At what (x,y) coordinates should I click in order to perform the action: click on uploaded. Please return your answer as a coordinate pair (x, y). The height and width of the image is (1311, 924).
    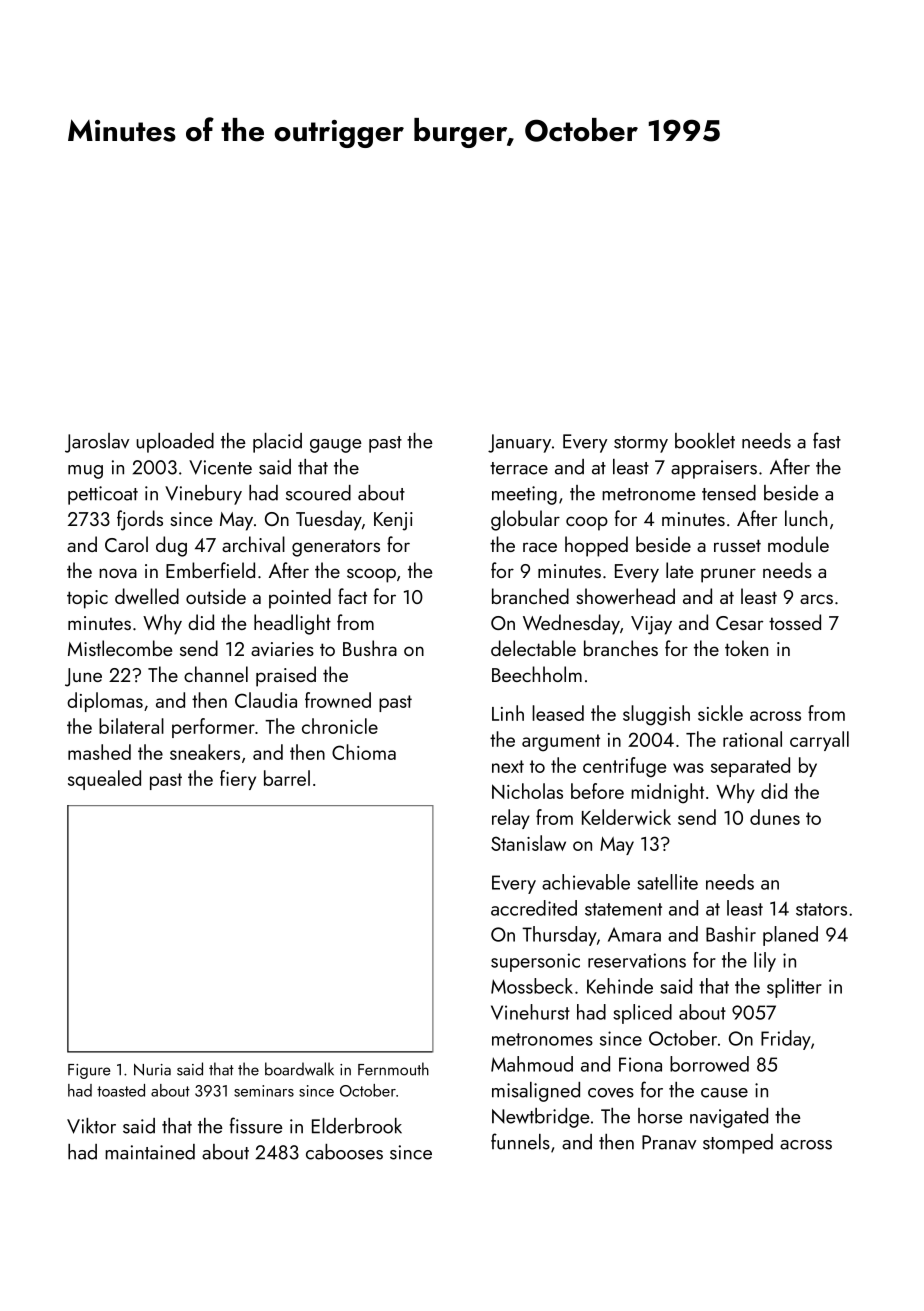
    Looking at the image, I should click on (175, 443).
